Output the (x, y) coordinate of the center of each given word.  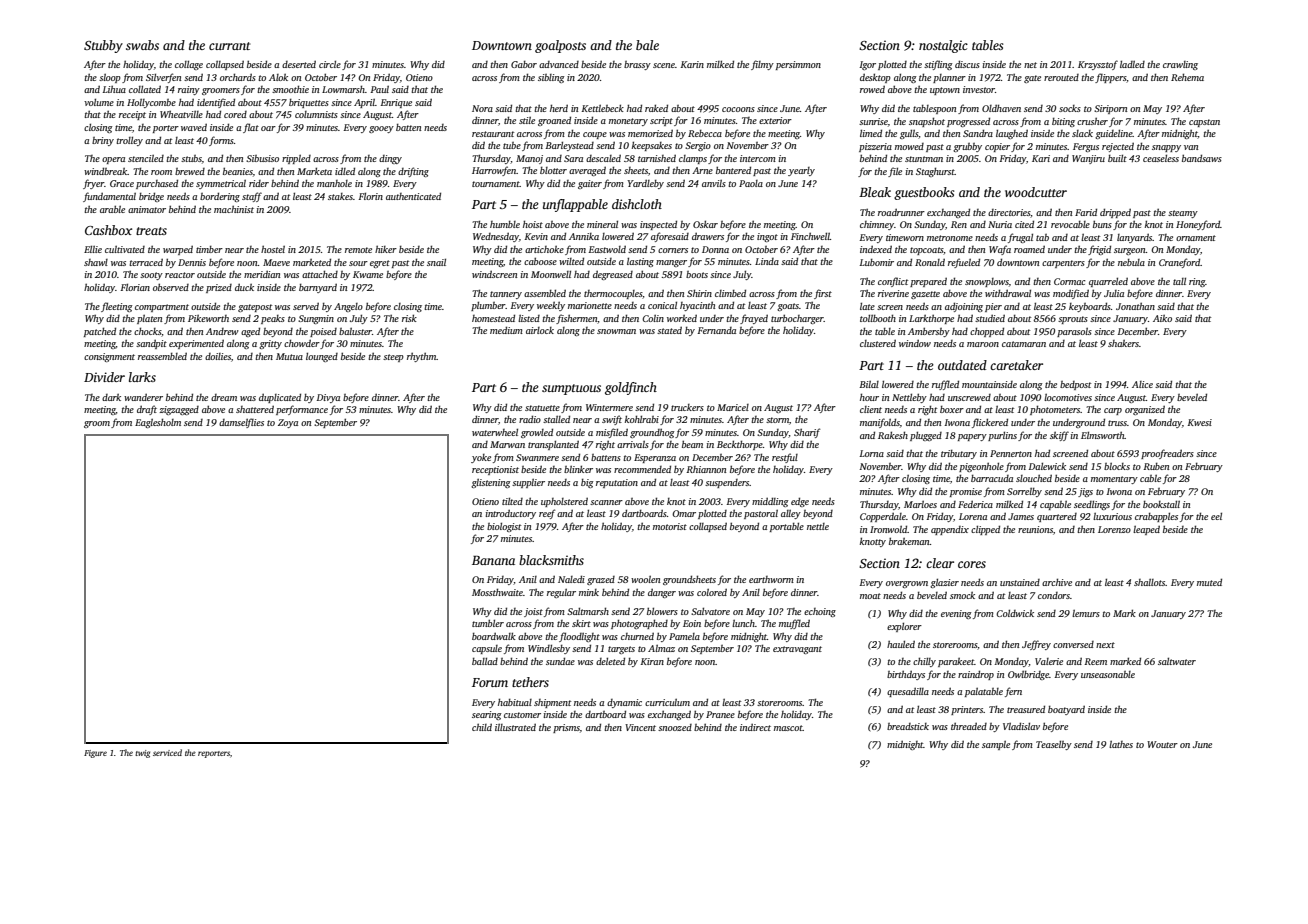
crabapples (1156, 517)
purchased (157, 184)
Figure (95, 754)
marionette (590, 305)
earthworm (771, 579)
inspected (658, 225)
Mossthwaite (497, 592)
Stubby (103, 46)
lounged (322, 357)
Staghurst (935, 172)
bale (647, 45)
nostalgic (943, 46)
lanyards (1135, 238)
